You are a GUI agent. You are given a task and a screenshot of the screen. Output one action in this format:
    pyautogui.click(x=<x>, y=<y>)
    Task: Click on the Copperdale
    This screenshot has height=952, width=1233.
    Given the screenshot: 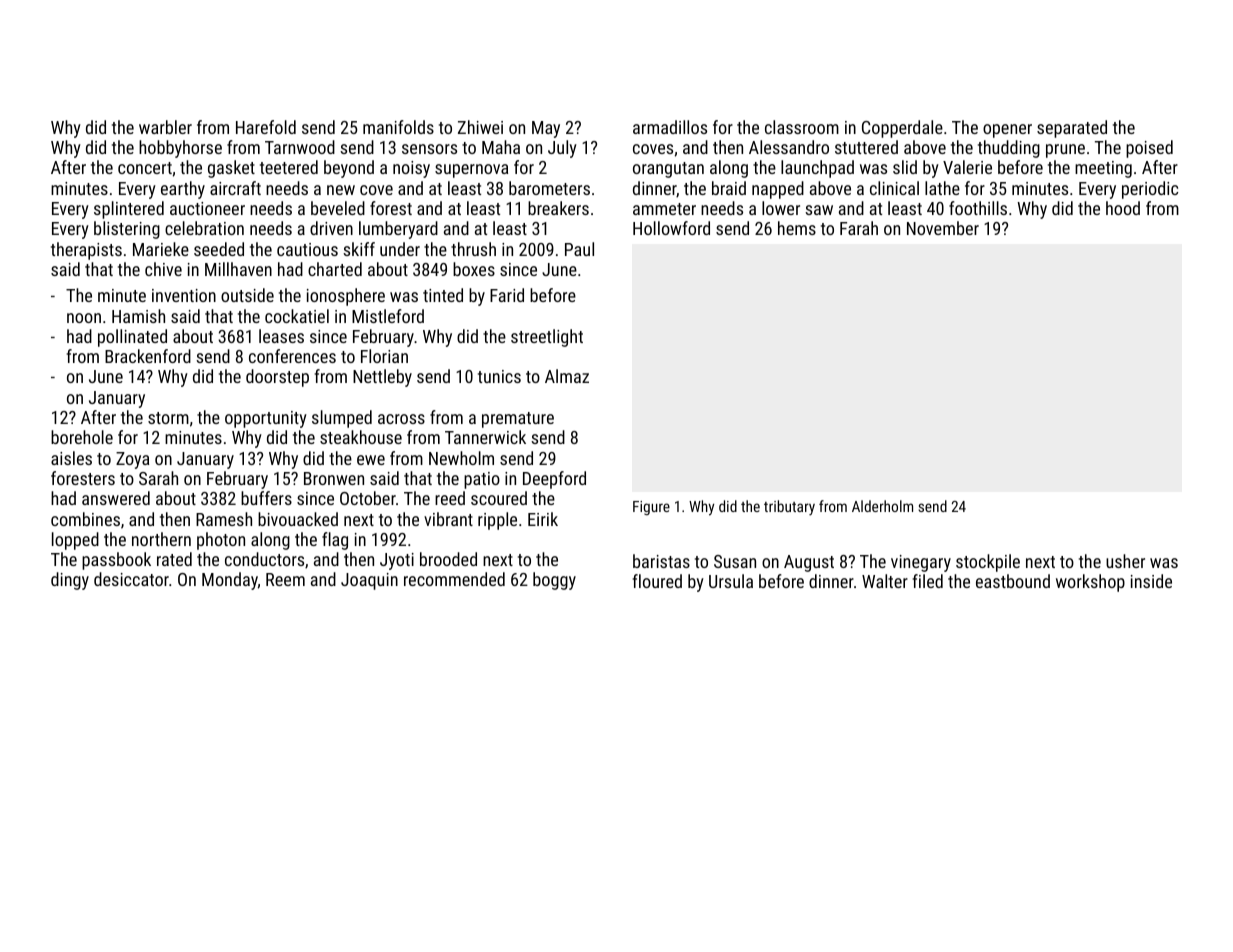 What is the action you would take?
    pyautogui.click(x=902, y=129)
